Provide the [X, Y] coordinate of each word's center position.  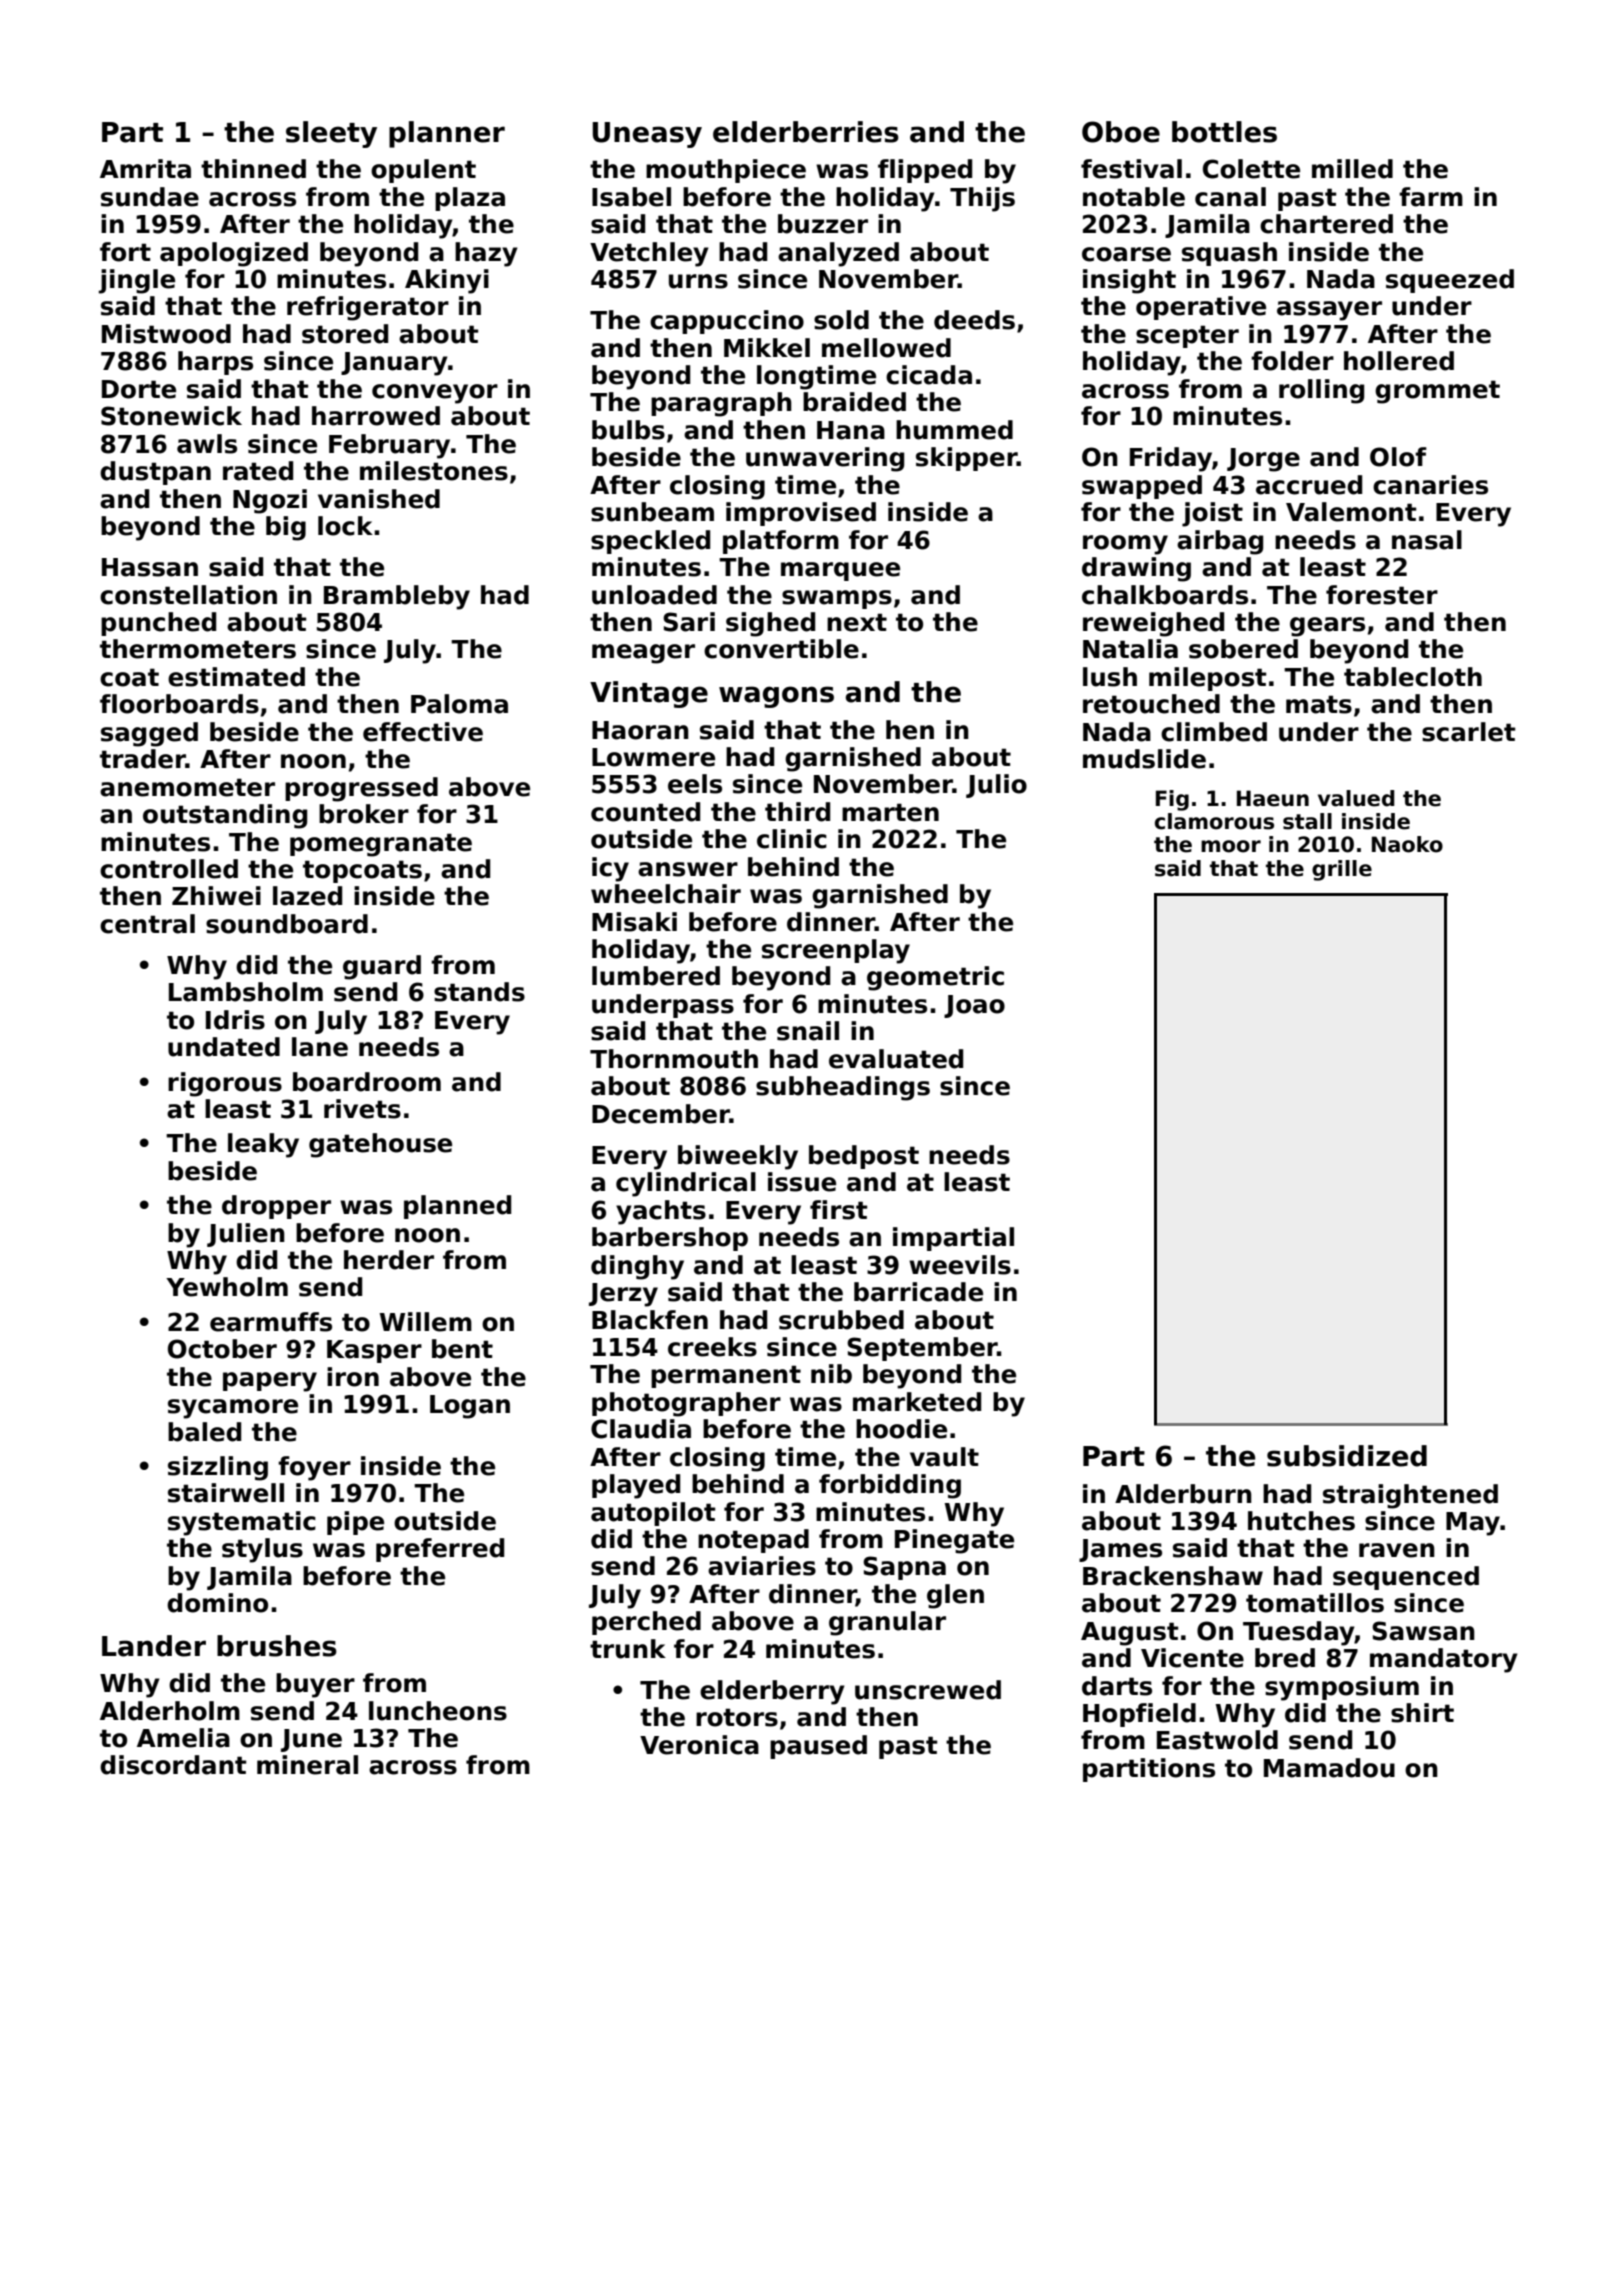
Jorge [1263, 460]
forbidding [890, 1486]
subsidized [1347, 1456]
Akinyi [447, 281]
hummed [954, 430]
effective [423, 732]
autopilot [653, 1514]
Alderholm [170, 1711]
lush [1110, 677]
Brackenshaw [1173, 1576]
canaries [1430, 485]
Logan [470, 1407]
